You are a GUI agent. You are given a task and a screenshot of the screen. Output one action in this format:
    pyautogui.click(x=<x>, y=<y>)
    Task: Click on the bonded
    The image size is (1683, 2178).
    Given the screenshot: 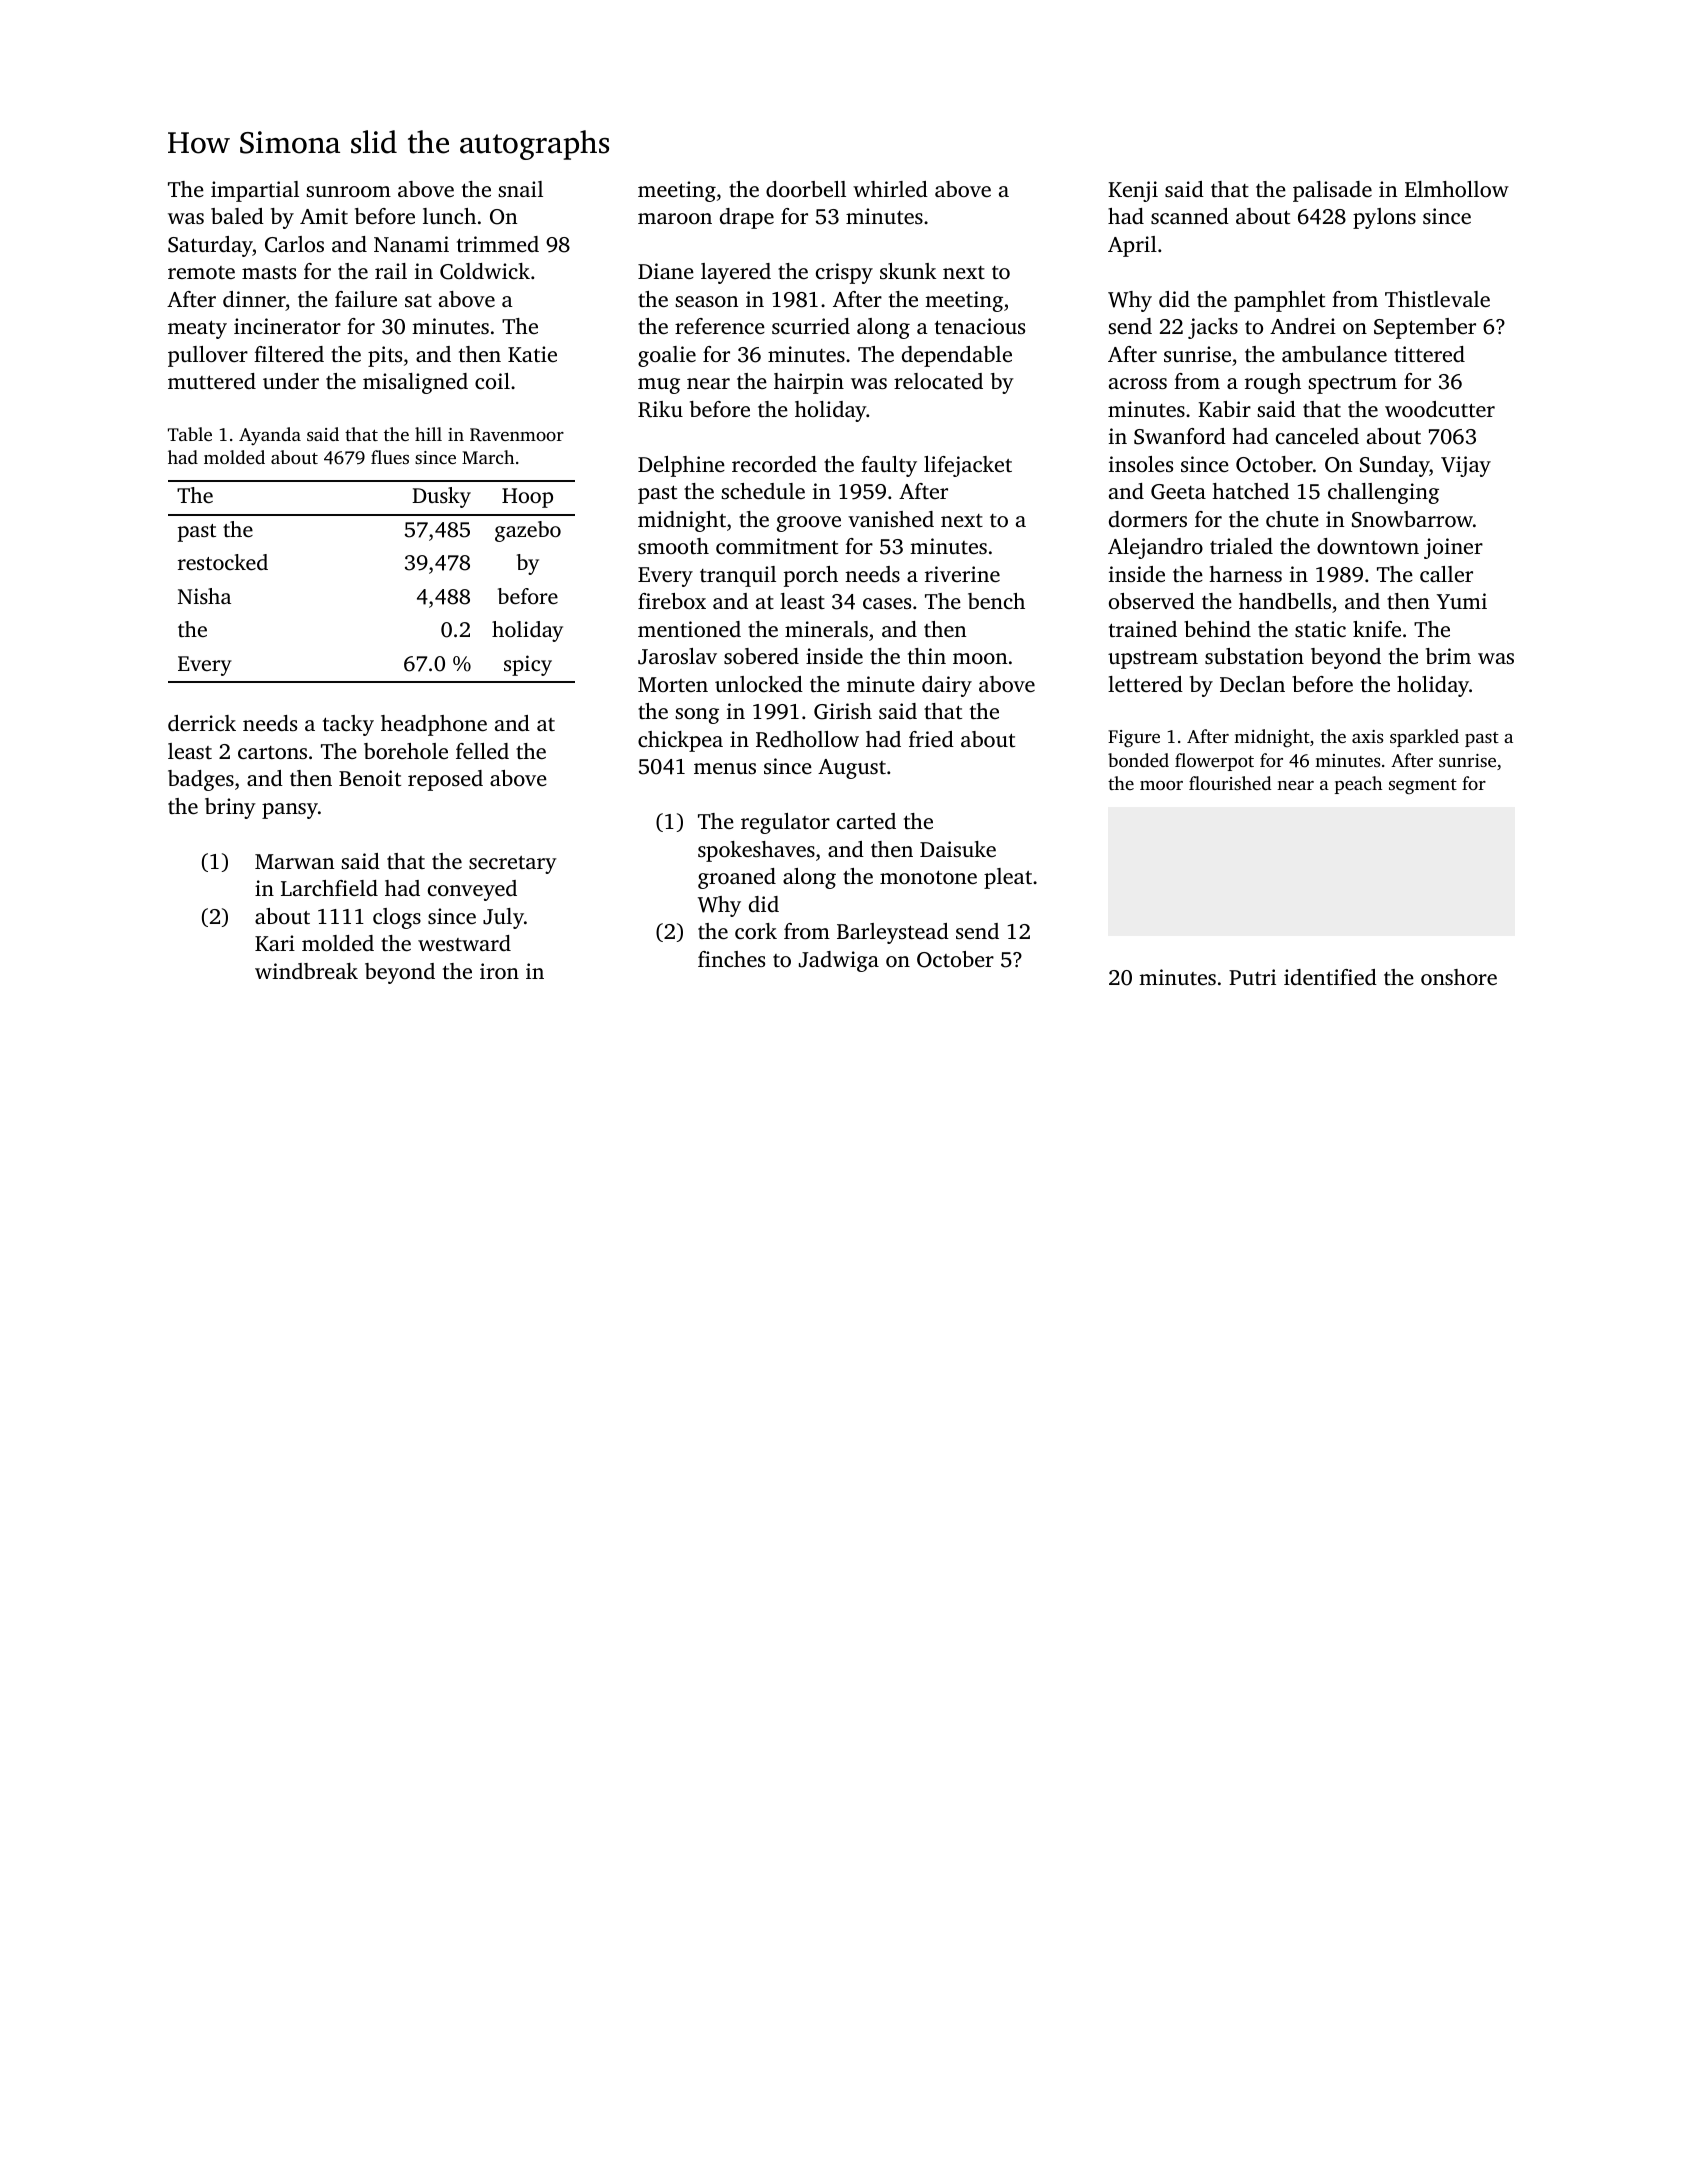 What is the action you would take?
    pyautogui.click(x=1138, y=760)
